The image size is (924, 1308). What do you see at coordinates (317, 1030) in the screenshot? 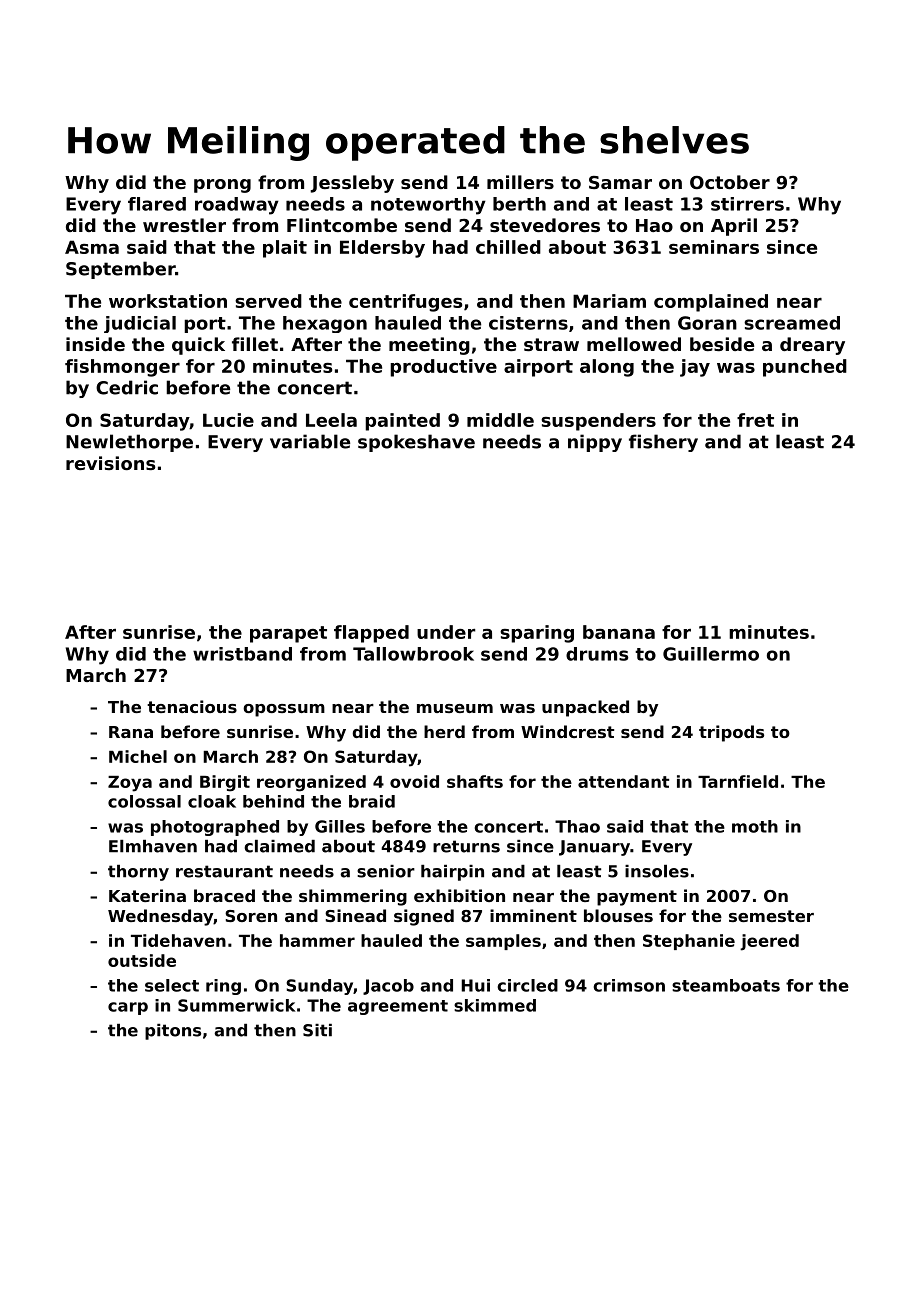
I see `Siti` at bounding box center [317, 1030].
